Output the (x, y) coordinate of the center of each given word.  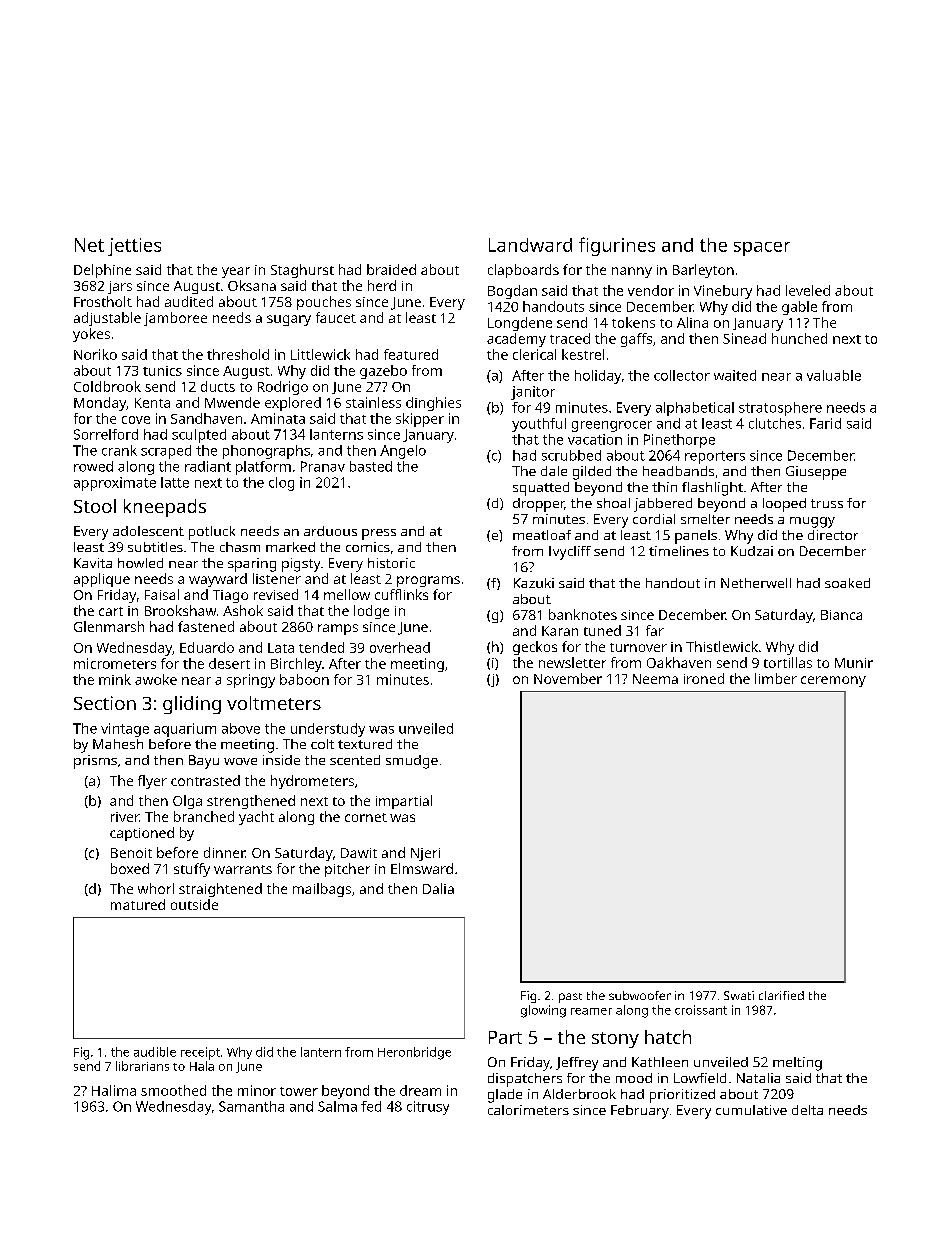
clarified (781, 995)
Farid (825, 423)
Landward (530, 245)
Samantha (251, 1106)
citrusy (428, 1108)
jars (120, 287)
